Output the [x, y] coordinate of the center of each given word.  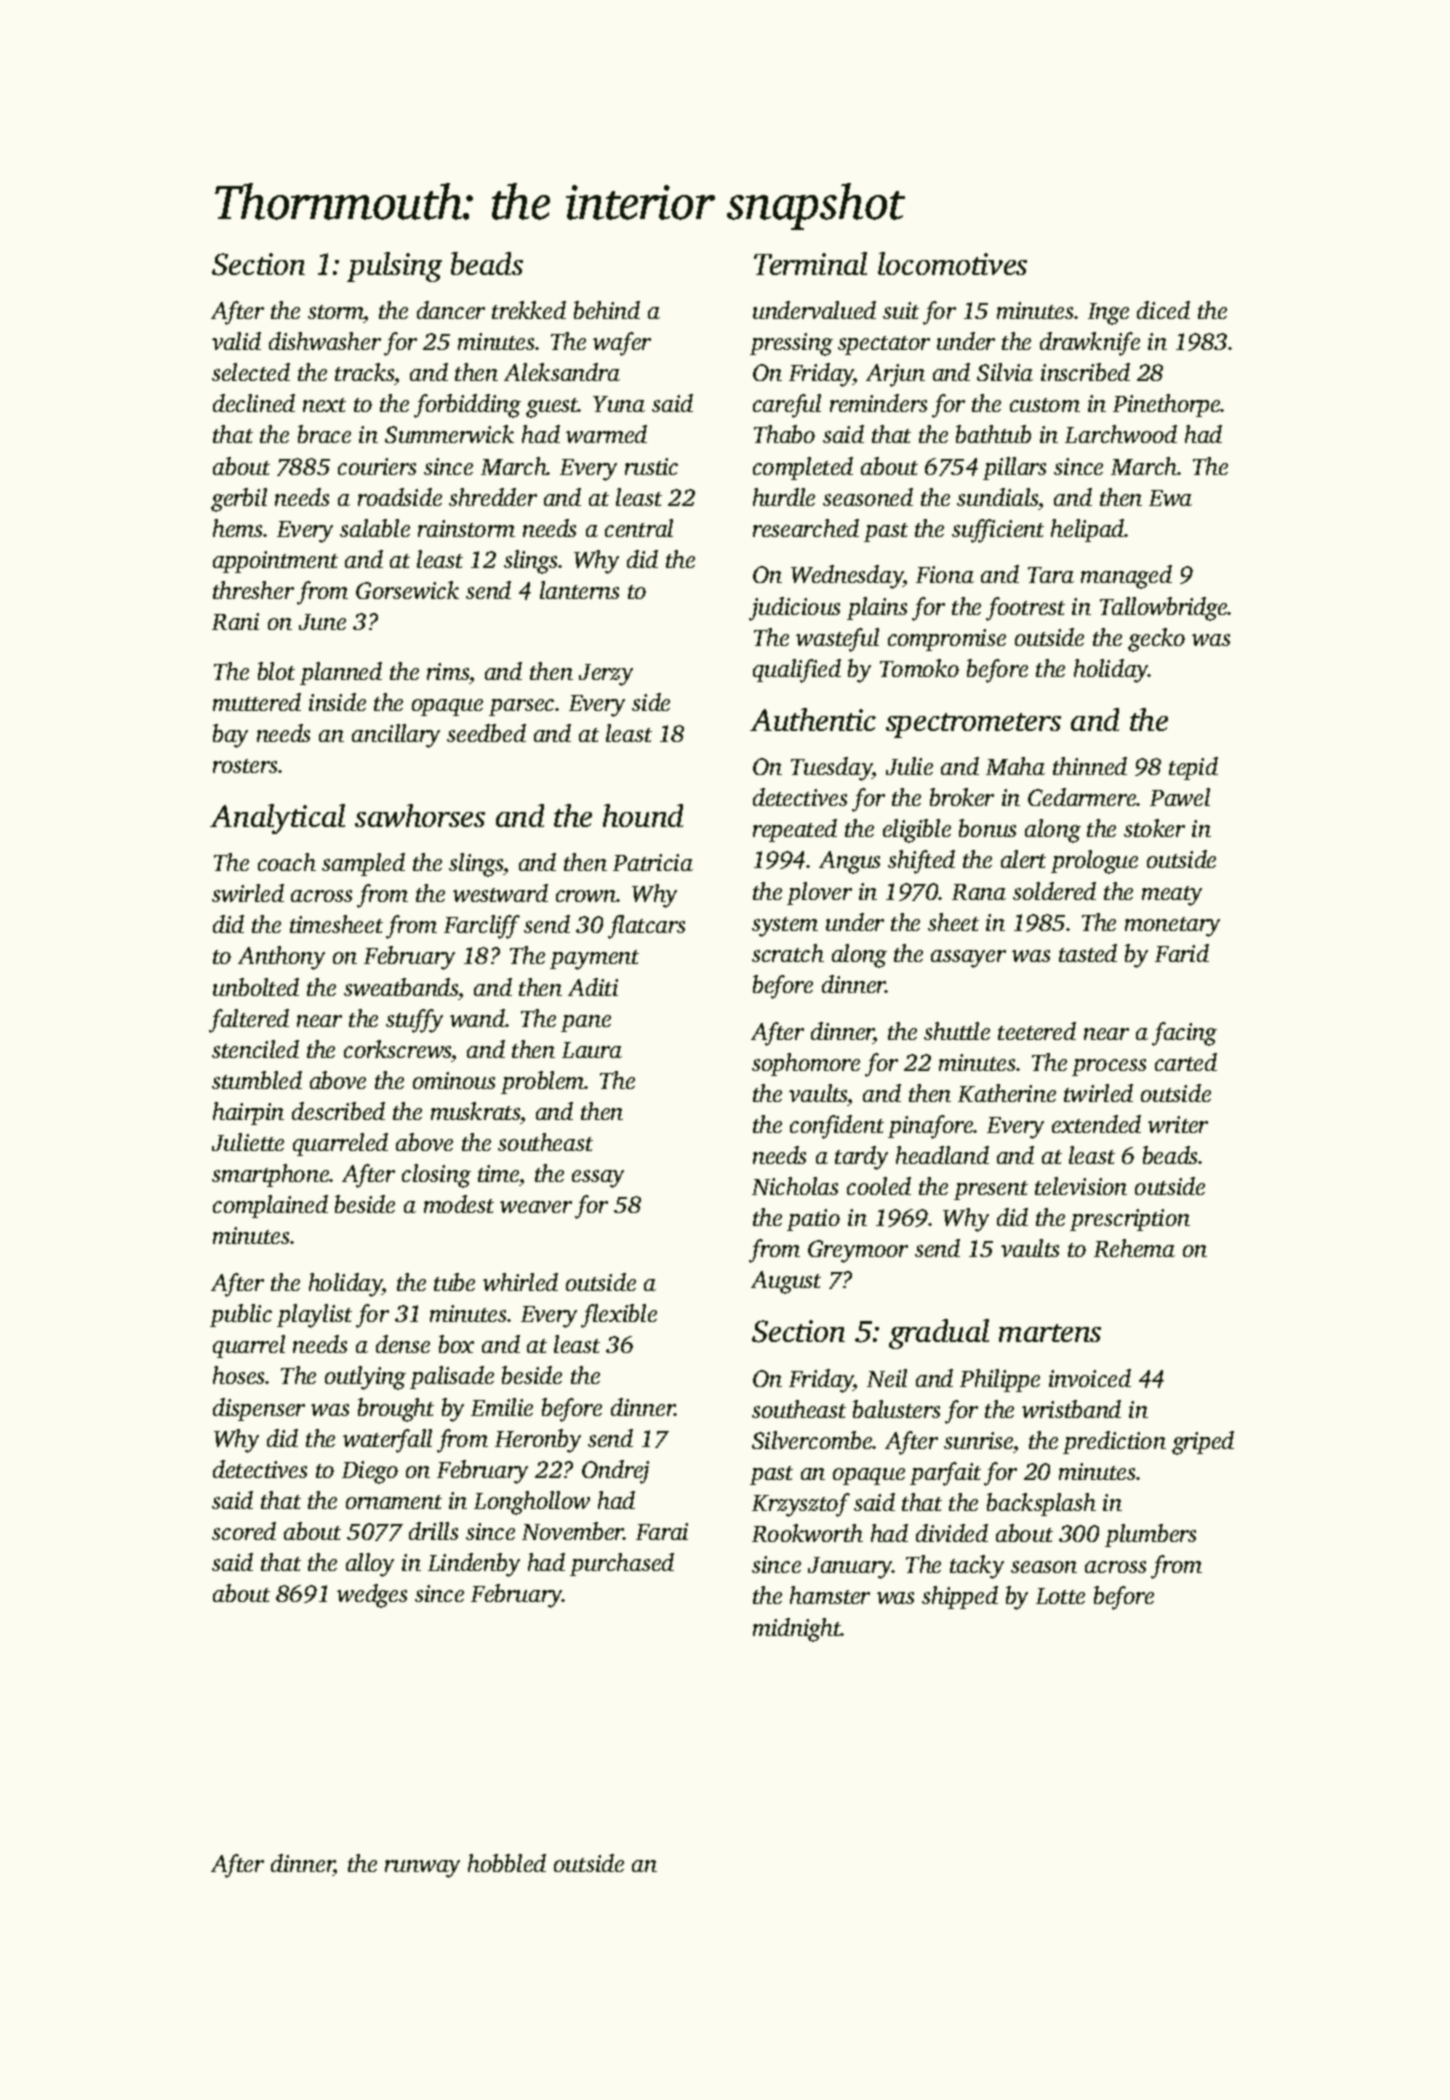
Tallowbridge [1164, 609]
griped [1203, 1443]
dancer [451, 310]
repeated [795, 830]
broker [962, 797]
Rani [235, 621]
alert [1023, 859]
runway [422, 1869]
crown [586, 896]
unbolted [256, 987]
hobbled [507, 1863]
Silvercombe [812, 1440]
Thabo [784, 434]
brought [396, 1410]
